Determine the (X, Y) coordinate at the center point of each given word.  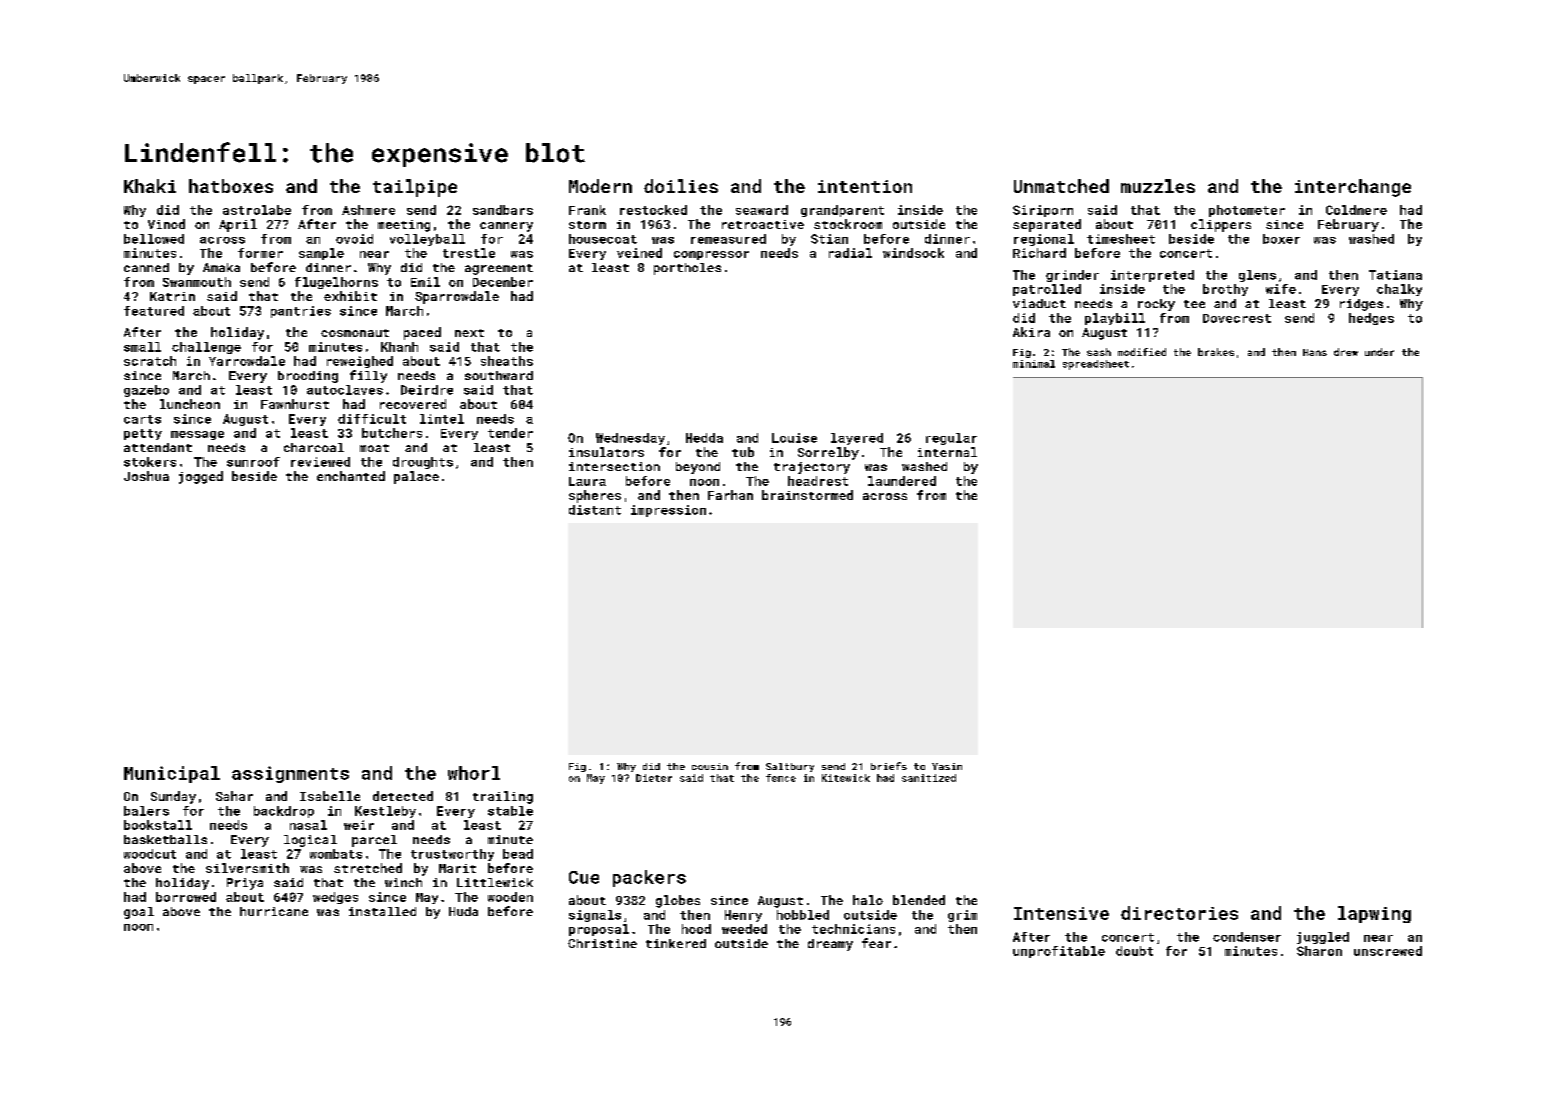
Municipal (172, 774)
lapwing (1374, 914)
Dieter (654, 778)
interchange (1353, 188)
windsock (913, 253)
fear (876, 943)
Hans (1315, 352)
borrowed (186, 897)
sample (321, 254)
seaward (762, 210)
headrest (818, 481)
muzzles (1158, 186)
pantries (301, 312)
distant (595, 510)
